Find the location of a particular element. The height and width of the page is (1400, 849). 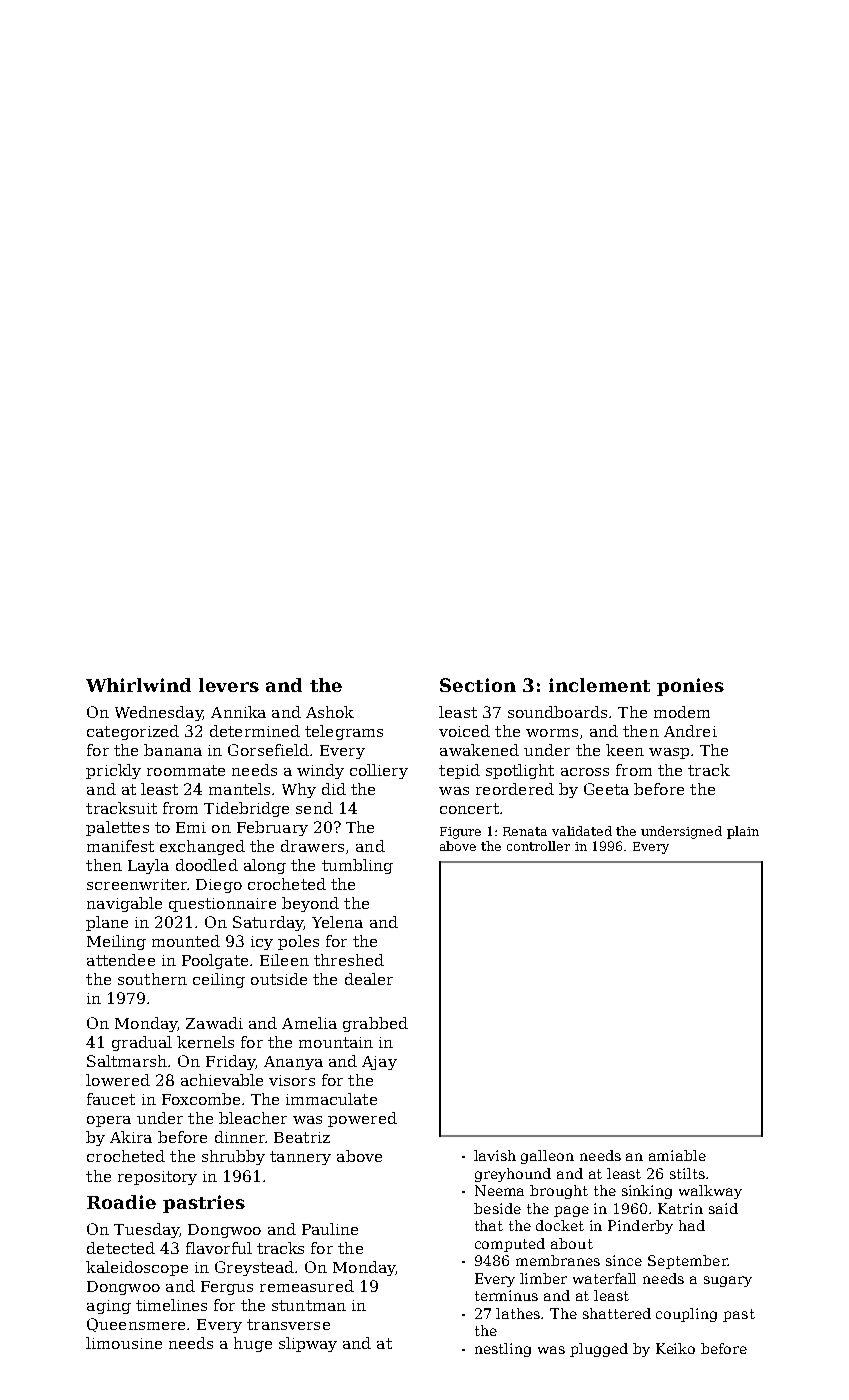

flavorful is located at coordinates (219, 1248).
